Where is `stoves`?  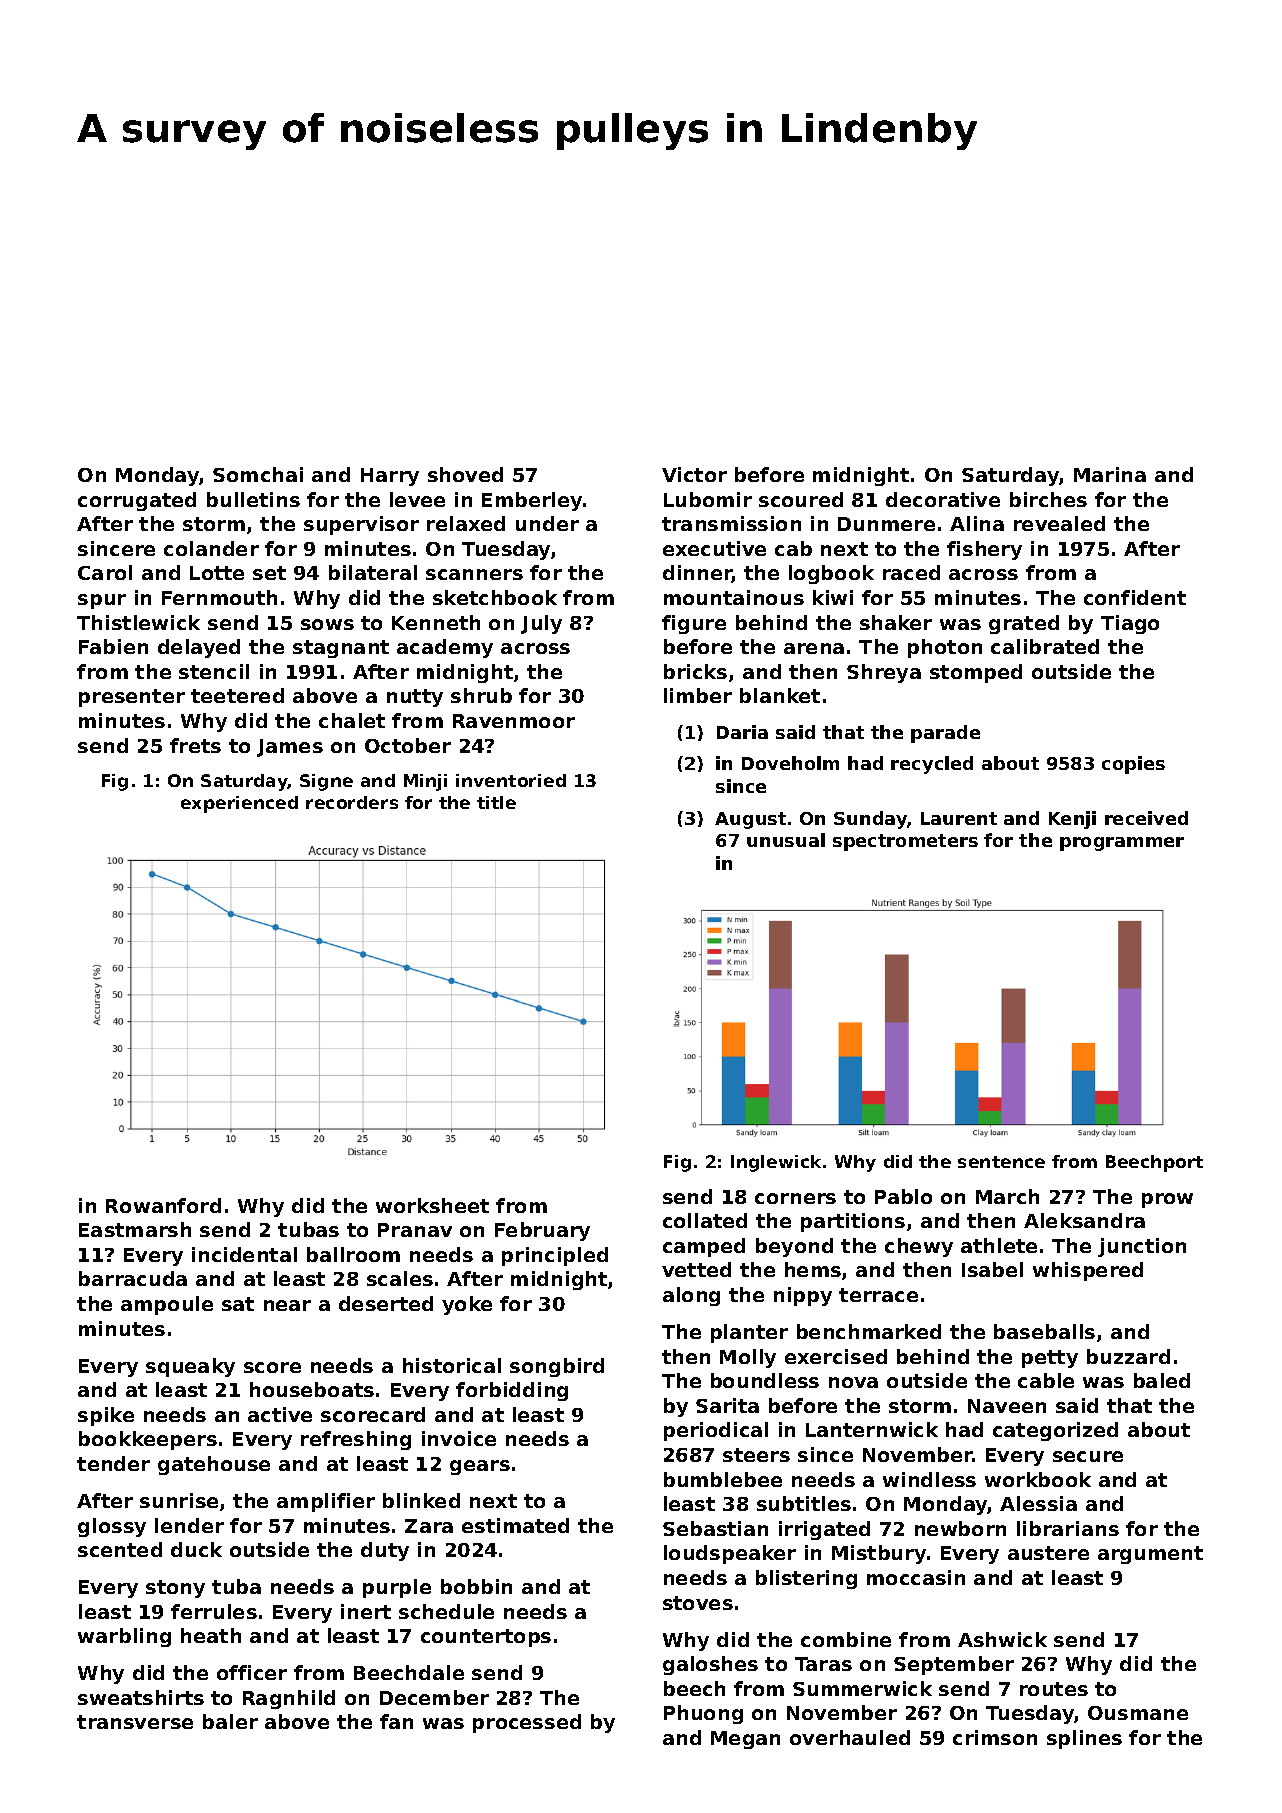
stoves is located at coordinates (698, 1603).
